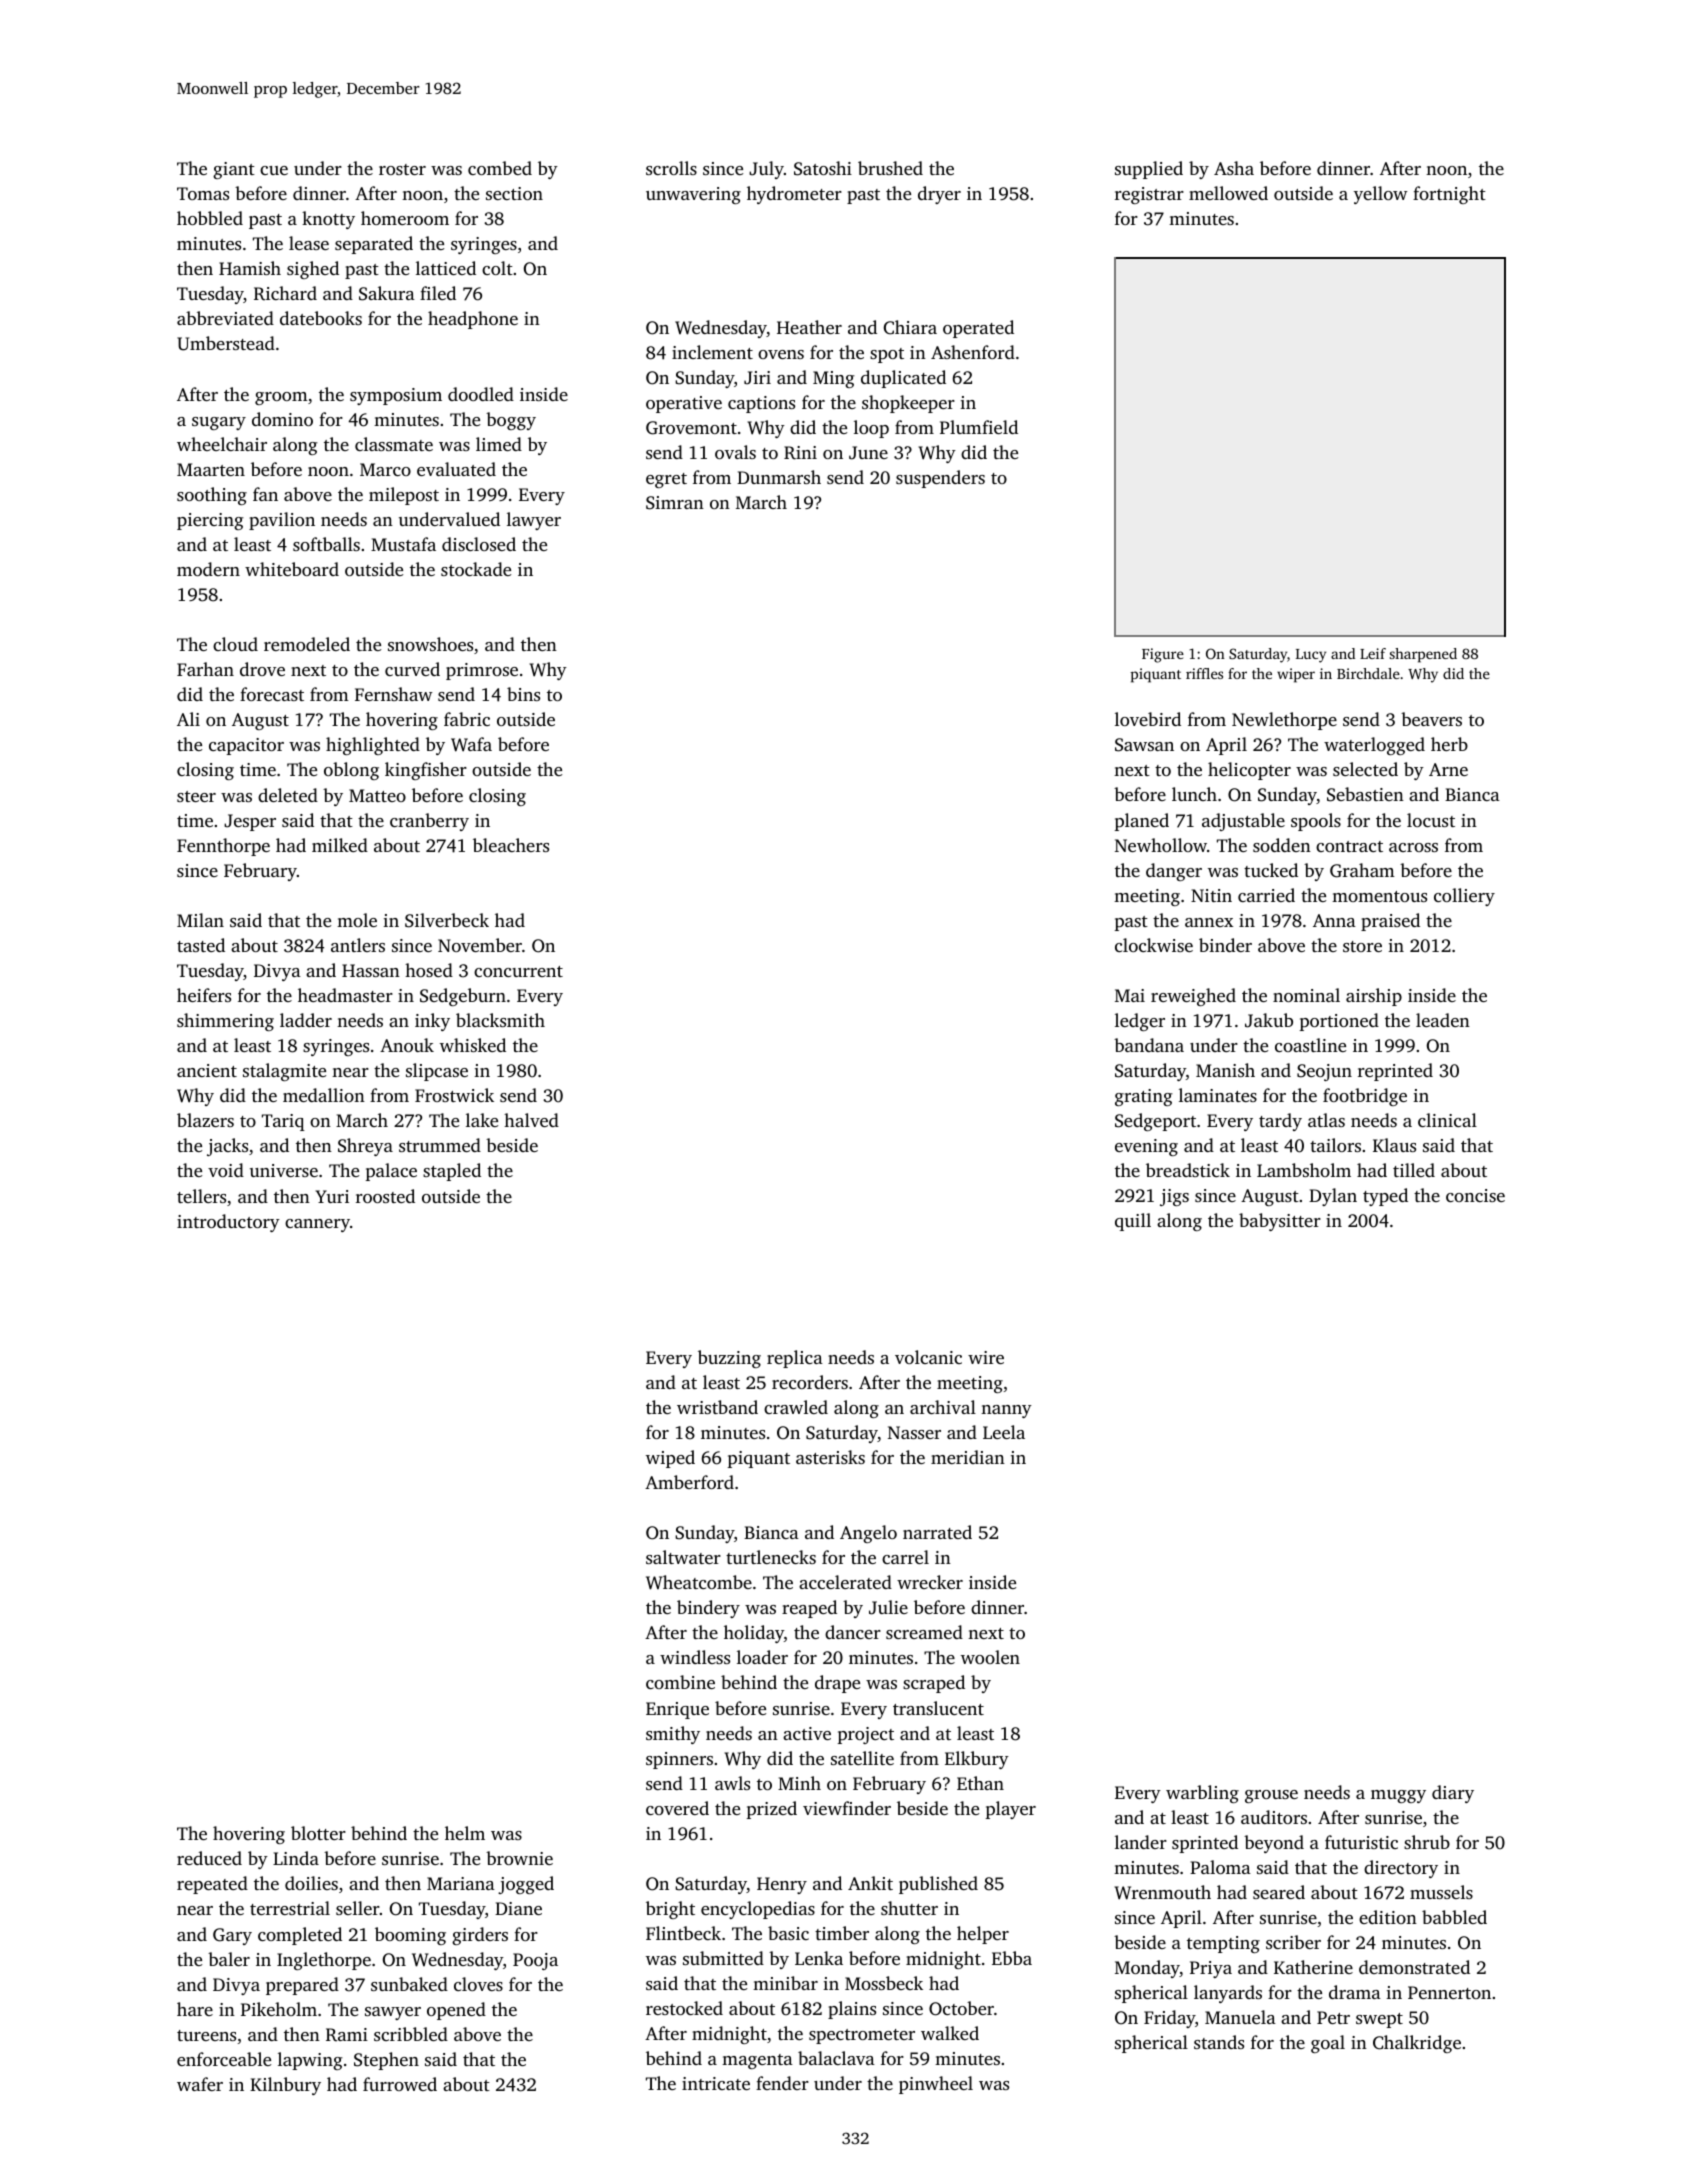 This document has width=1683, height=2178. What do you see at coordinates (1274, 1844) in the document?
I see `beyond` at bounding box center [1274, 1844].
